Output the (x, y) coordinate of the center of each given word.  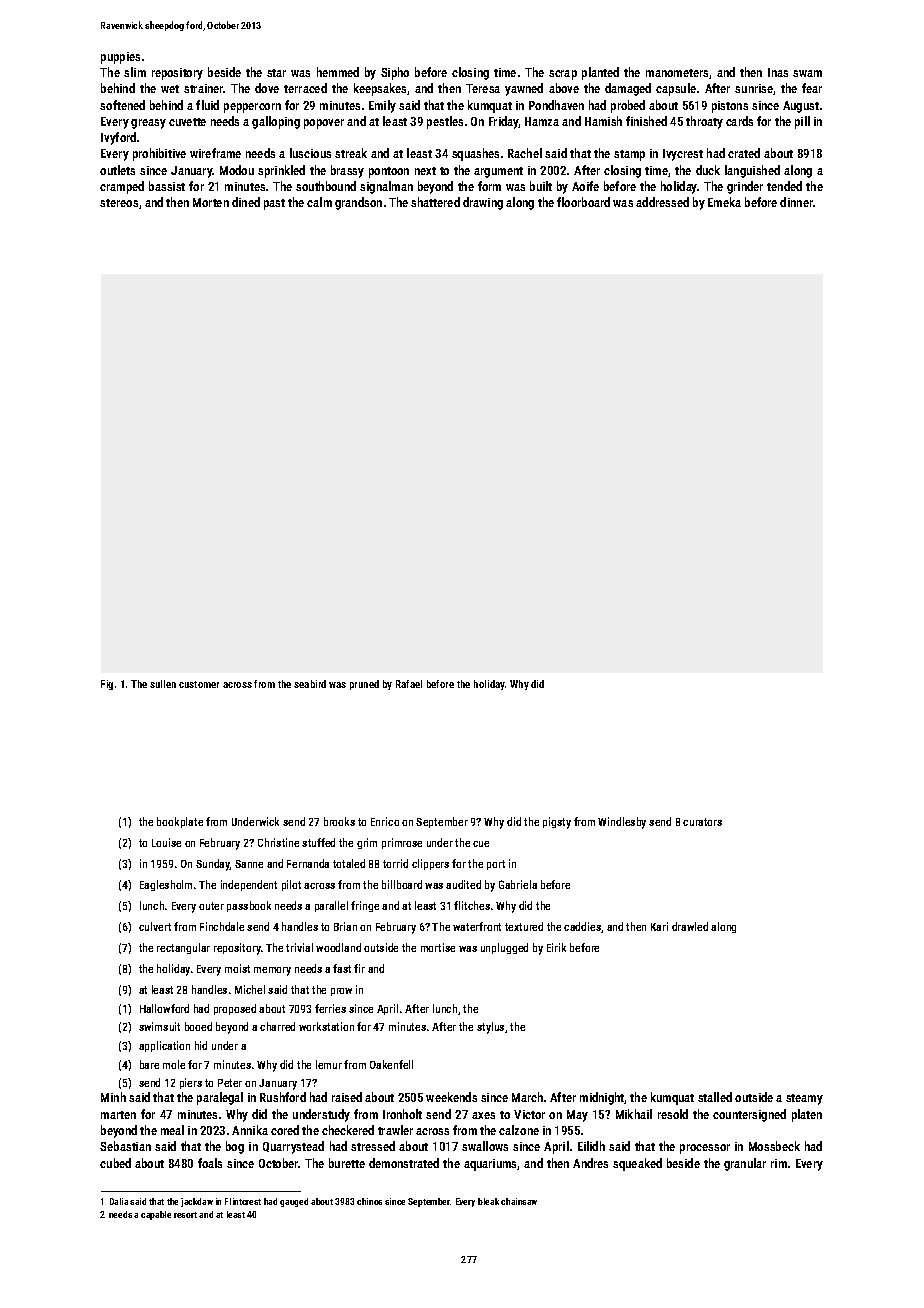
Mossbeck (774, 1146)
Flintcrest (243, 1201)
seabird (310, 684)
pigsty (557, 823)
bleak (488, 1201)
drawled (690, 926)
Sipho (395, 73)
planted (600, 73)
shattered (435, 202)
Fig (107, 685)
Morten (211, 202)
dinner (796, 202)
